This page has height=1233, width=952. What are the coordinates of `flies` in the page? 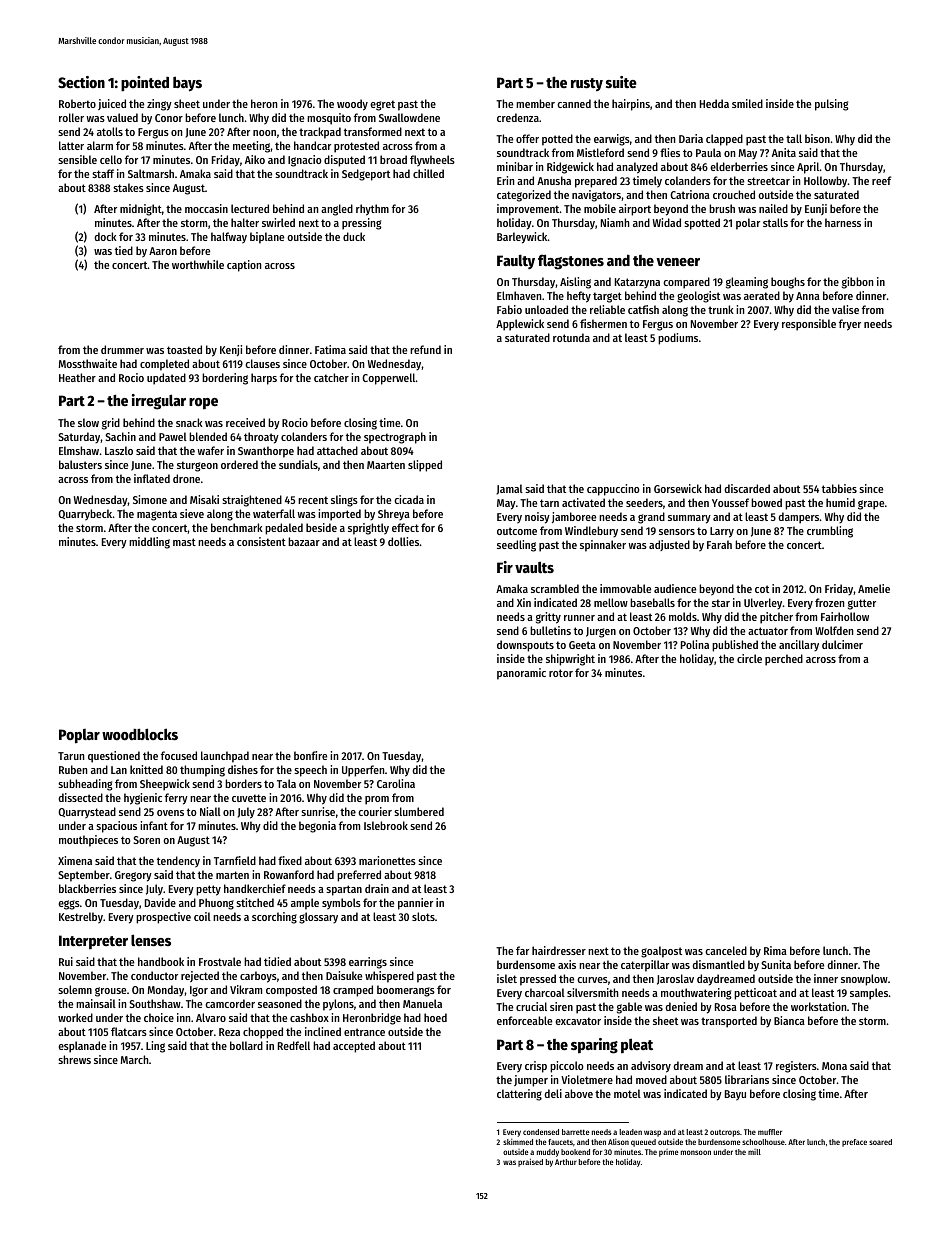 It's located at (670, 152).
